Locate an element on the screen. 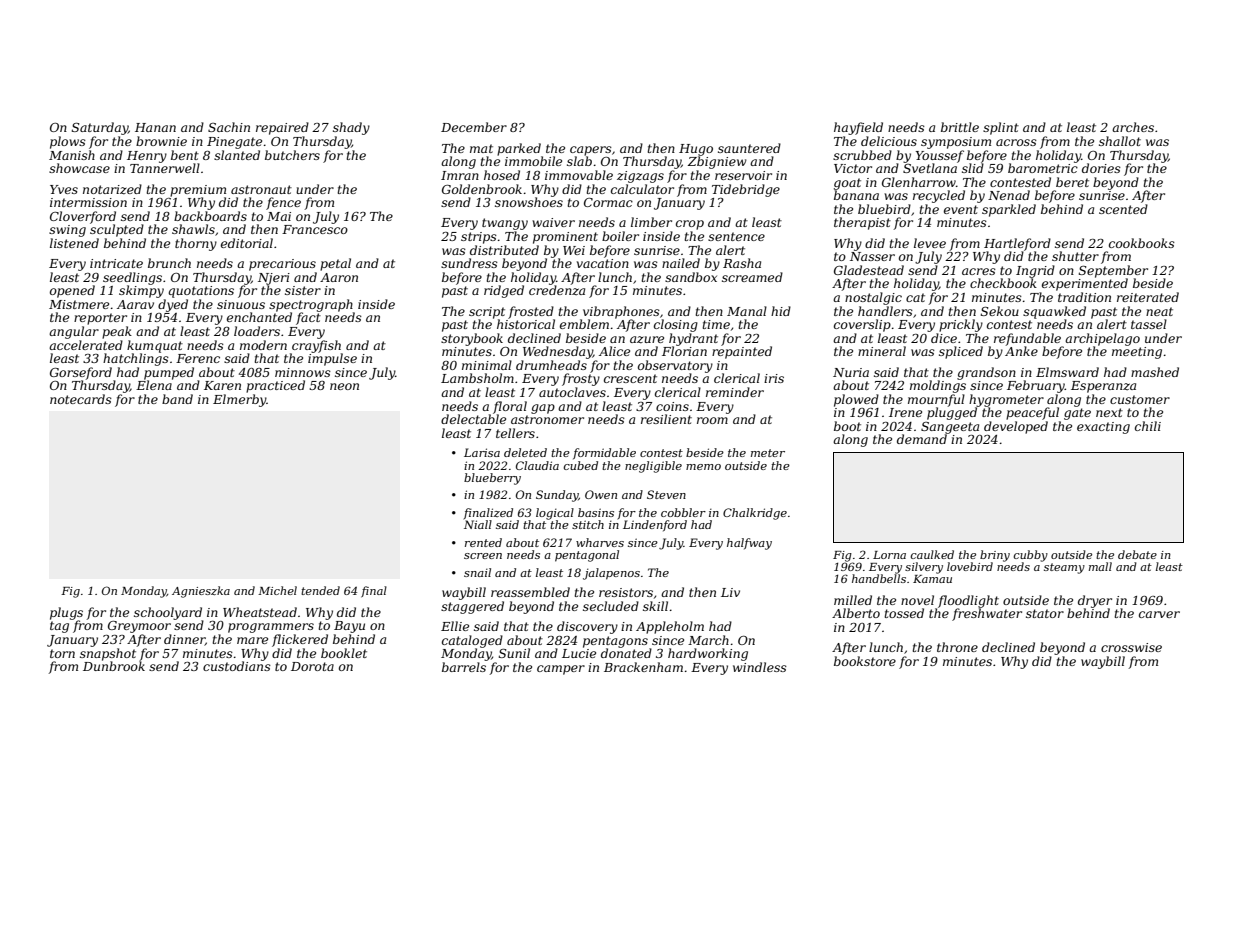 This screenshot has width=1233, height=952. barrels is located at coordinates (464, 667).
